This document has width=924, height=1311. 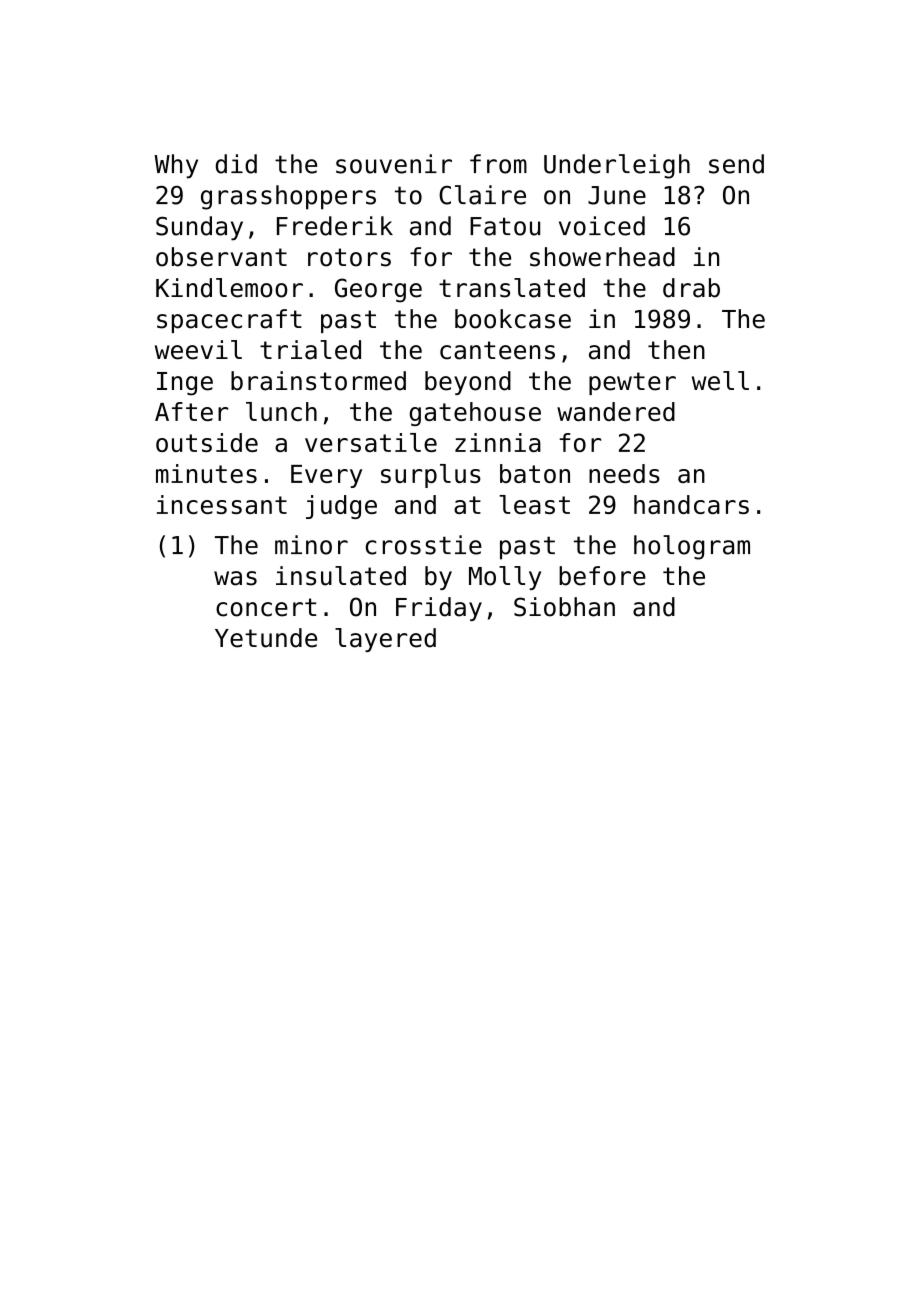 I want to click on wandered, so click(x=616, y=411).
